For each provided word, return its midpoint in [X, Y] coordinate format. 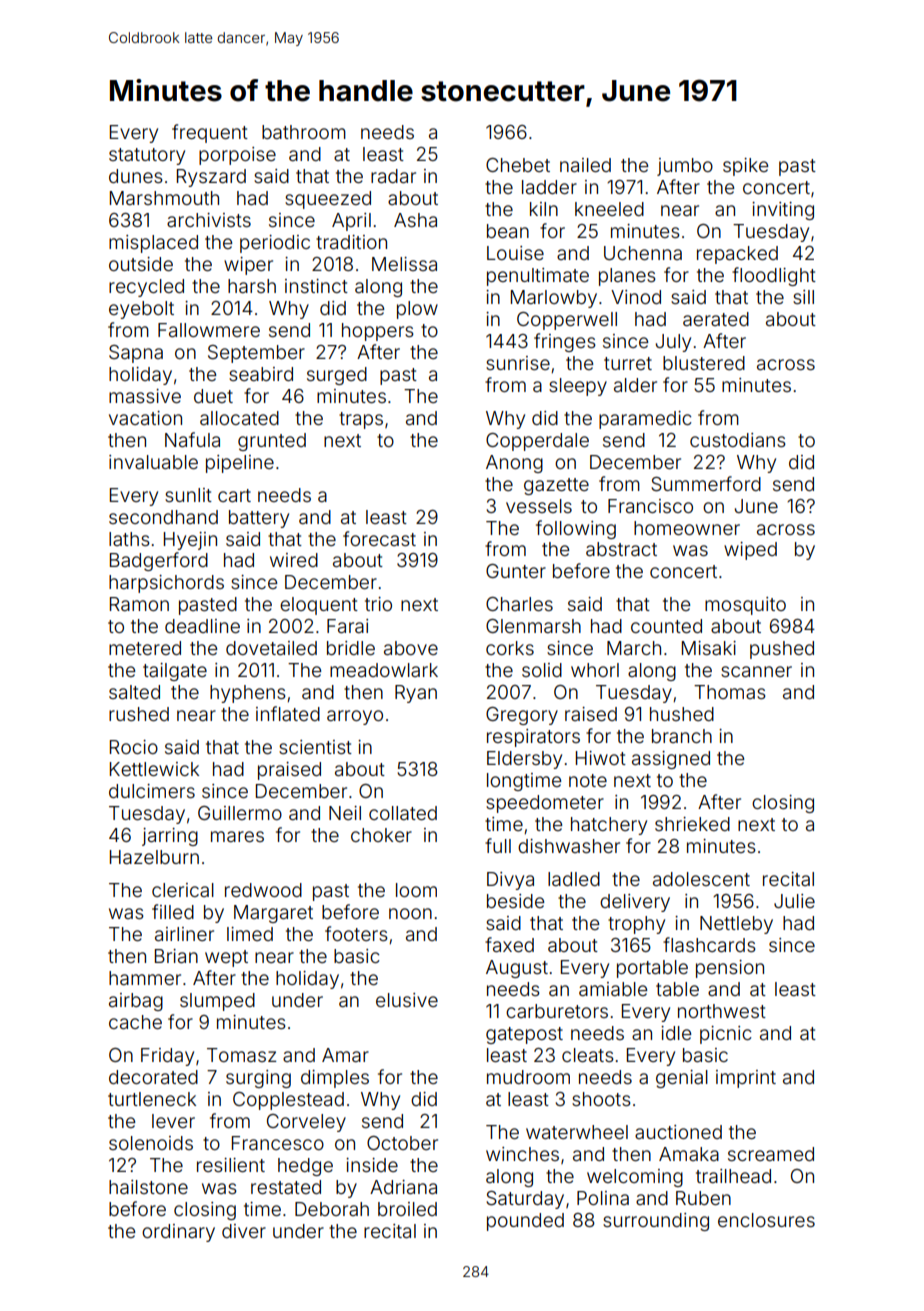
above [411, 648]
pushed [782, 650]
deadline [202, 626]
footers [356, 933]
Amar [345, 1055]
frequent [210, 133]
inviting [783, 211]
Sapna [136, 354]
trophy [636, 925]
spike [745, 167]
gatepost [524, 1035]
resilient [231, 1165]
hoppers [378, 332]
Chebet [518, 165]
